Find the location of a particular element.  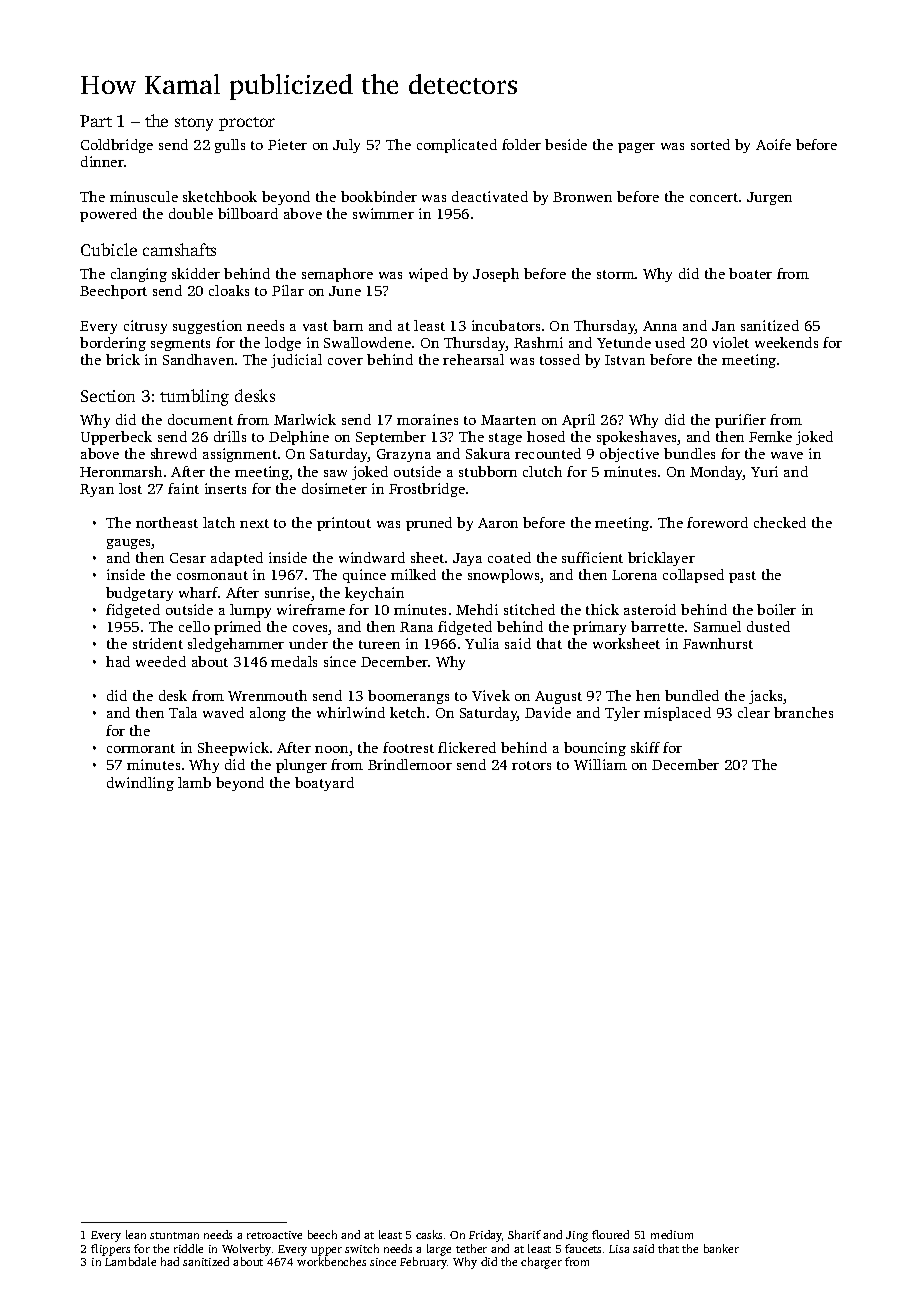

flippers is located at coordinates (110, 1250).
